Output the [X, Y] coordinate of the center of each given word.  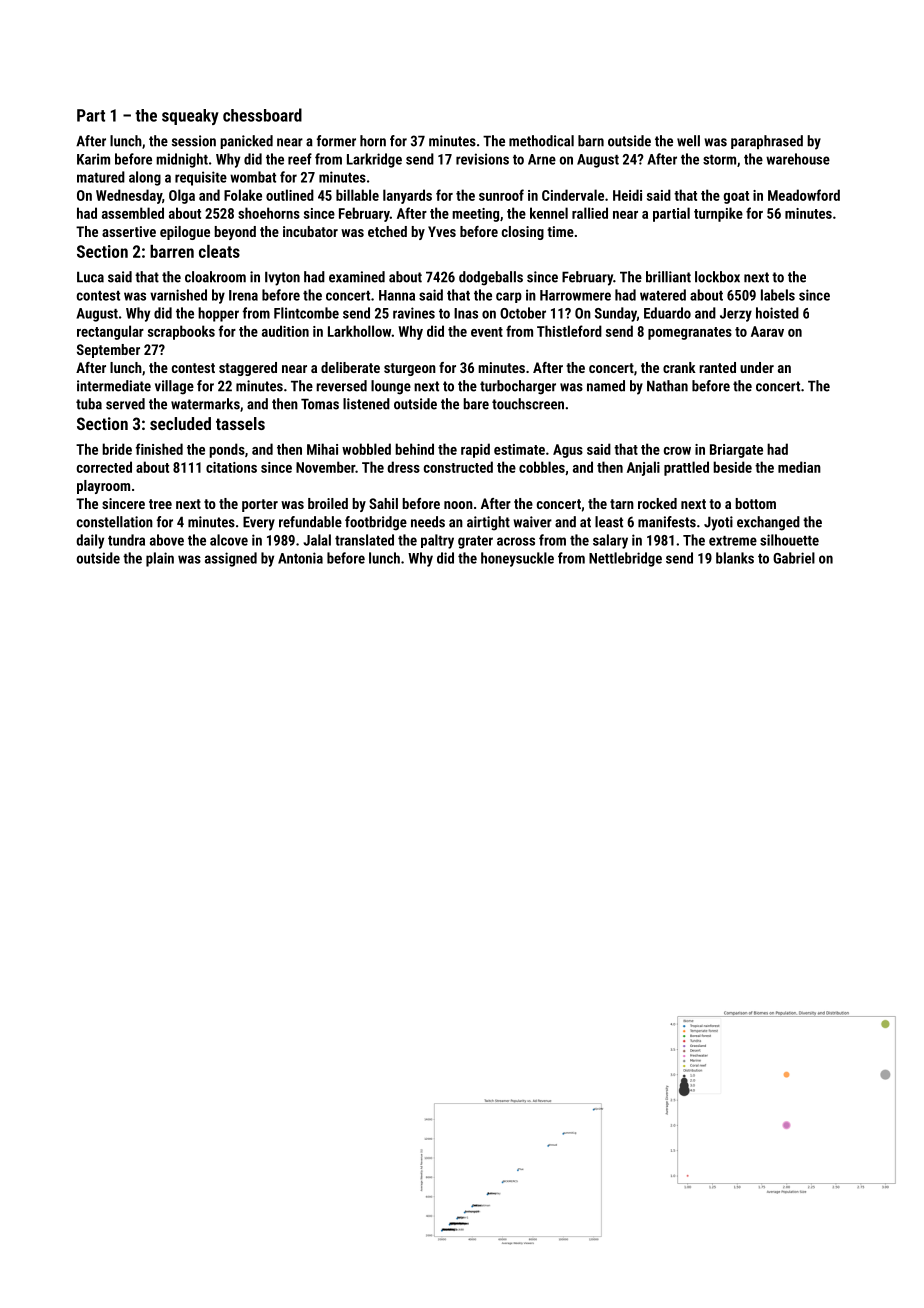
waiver [532, 522]
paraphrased [767, 142]
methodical [541, 141]
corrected [104, 467]
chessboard [262, 115]
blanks [735, 558]
